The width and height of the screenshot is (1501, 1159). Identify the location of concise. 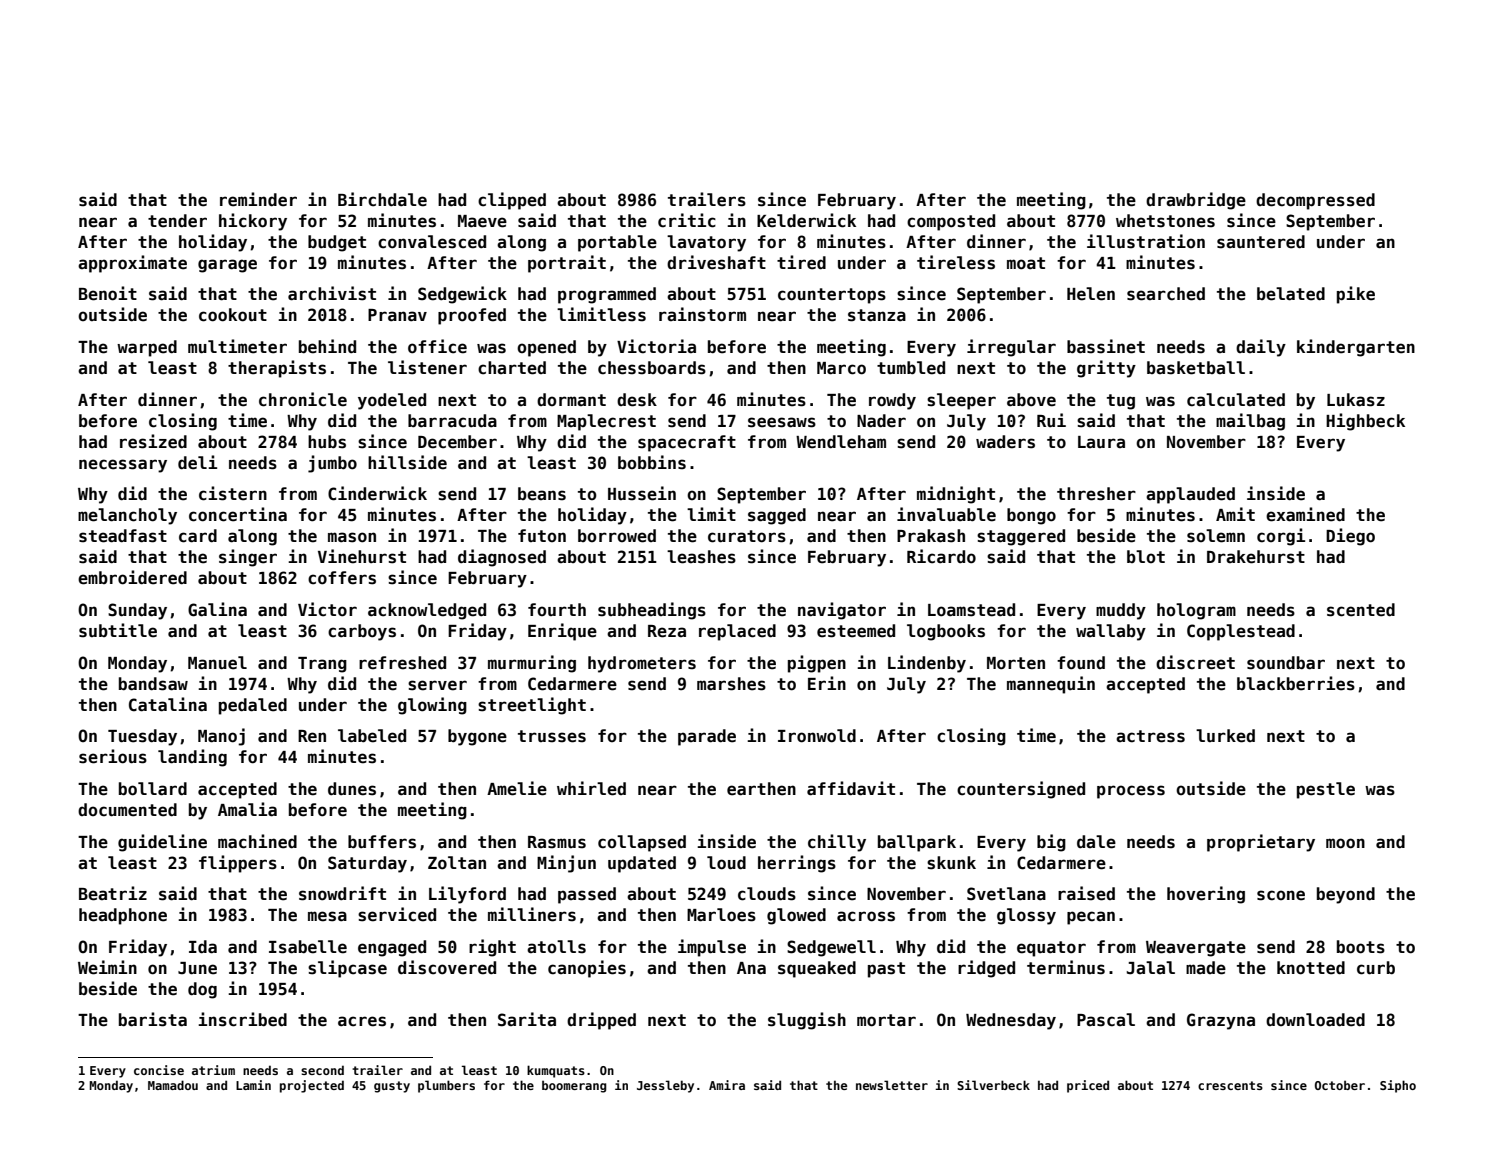
(159, 1070).
